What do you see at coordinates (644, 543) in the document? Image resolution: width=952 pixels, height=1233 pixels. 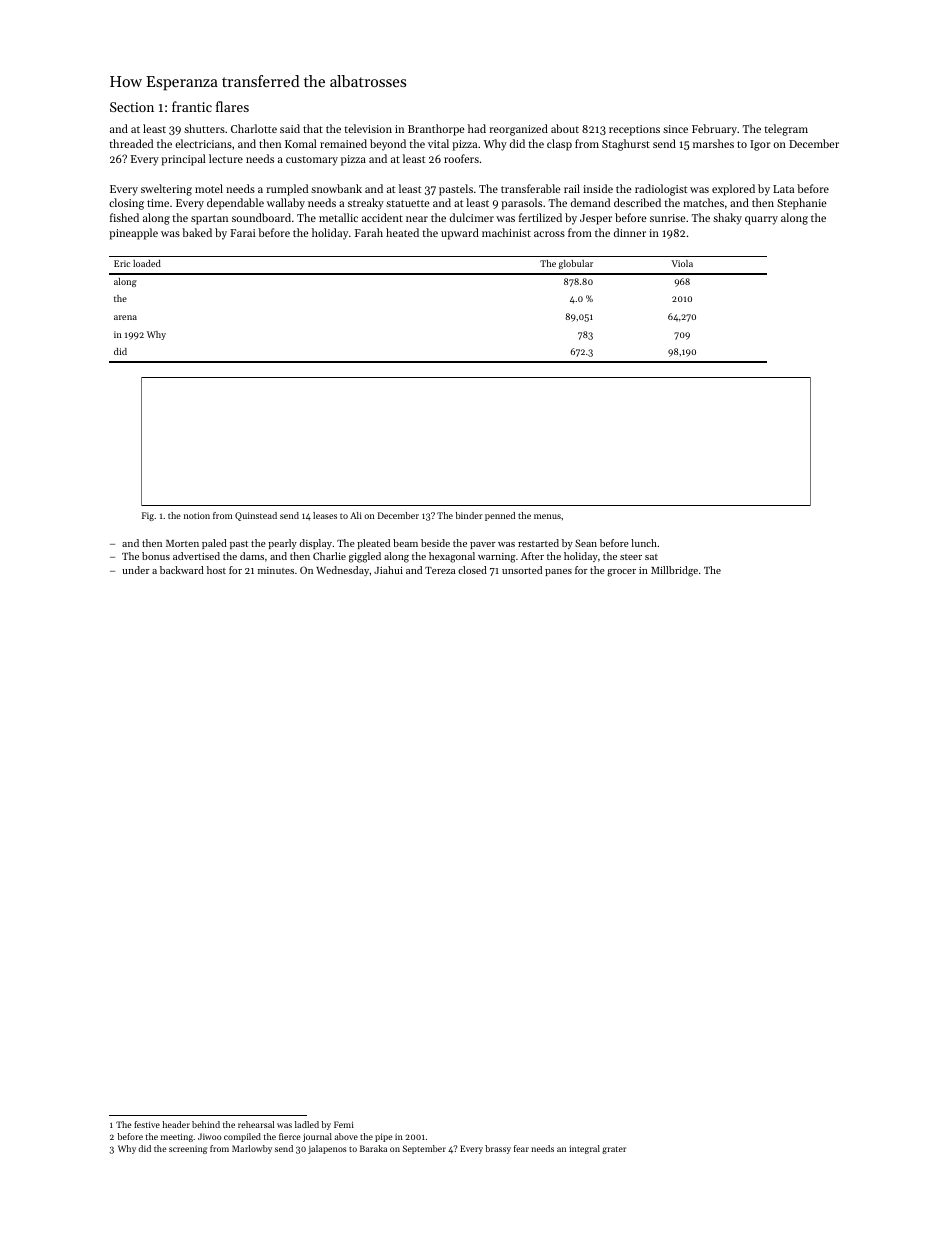 I see `lunch` at bounding box center [644, 543].
